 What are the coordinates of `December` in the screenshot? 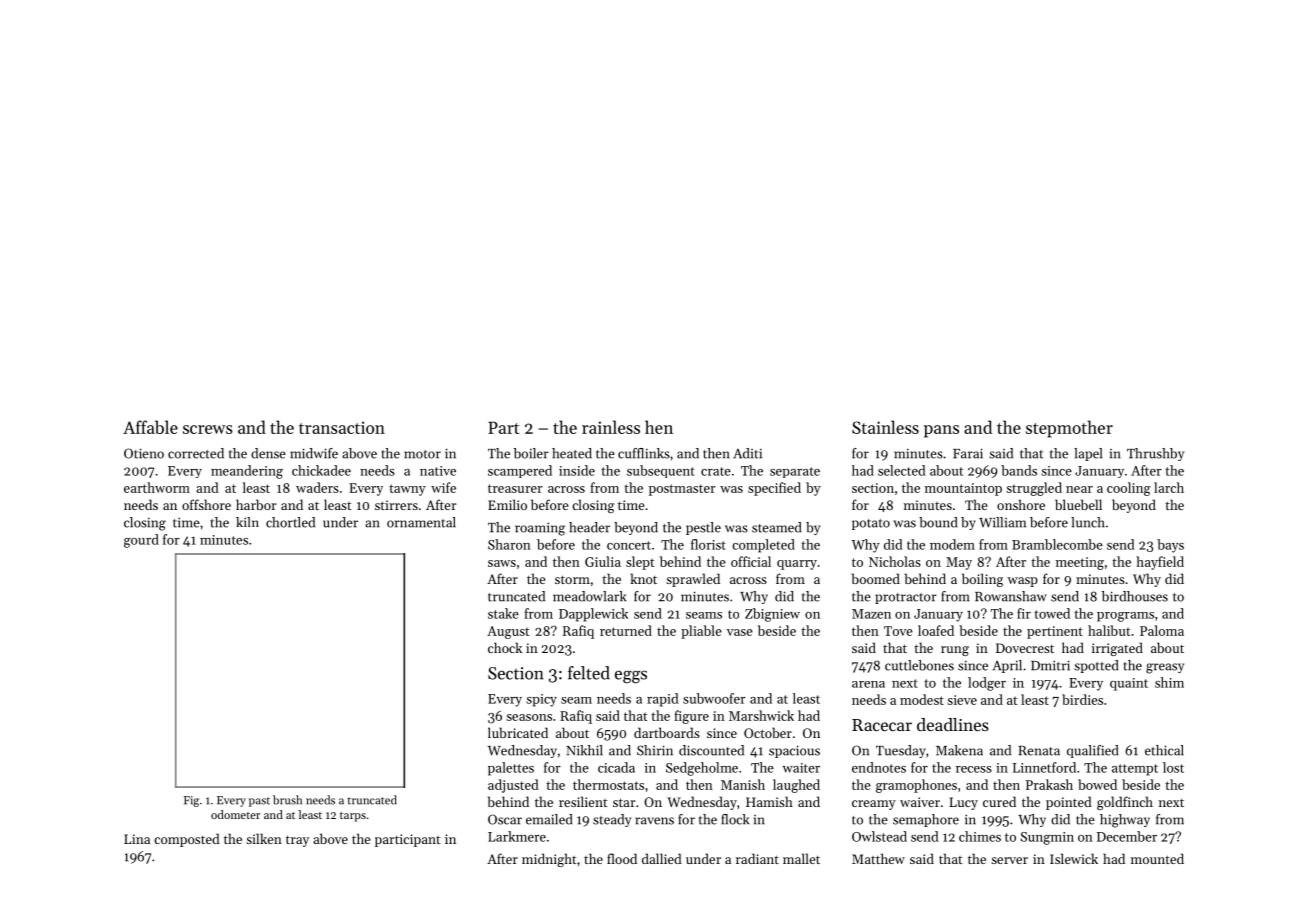 It's located at (1127, 836).
